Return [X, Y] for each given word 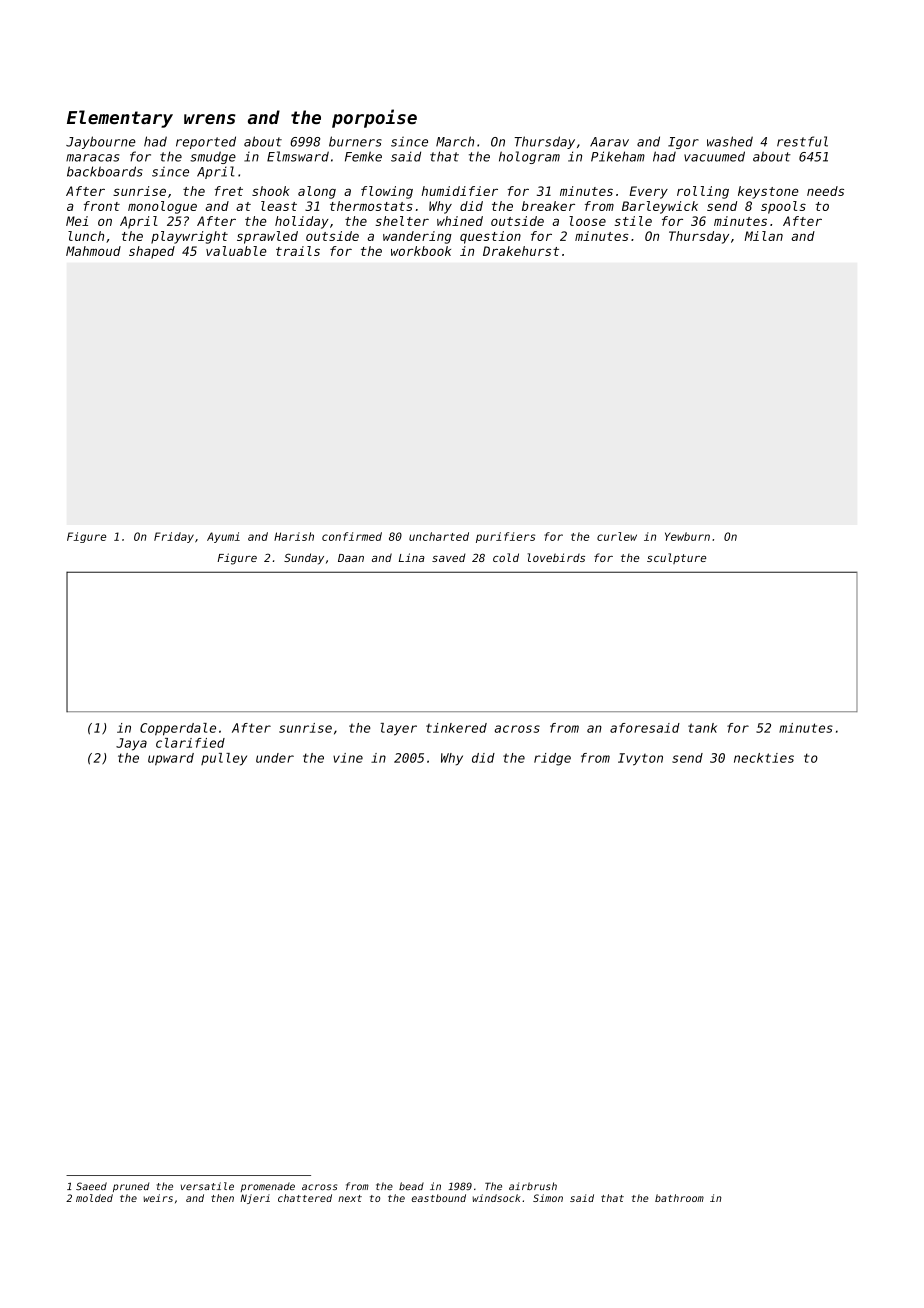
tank [702, 728]
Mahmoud [93, 251]
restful [802, 141]
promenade [268, 1187]
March [455, 141]
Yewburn [687, 536]
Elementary [120, 119]
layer [398, 729]
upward [171, 759]
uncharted [439, 536]
